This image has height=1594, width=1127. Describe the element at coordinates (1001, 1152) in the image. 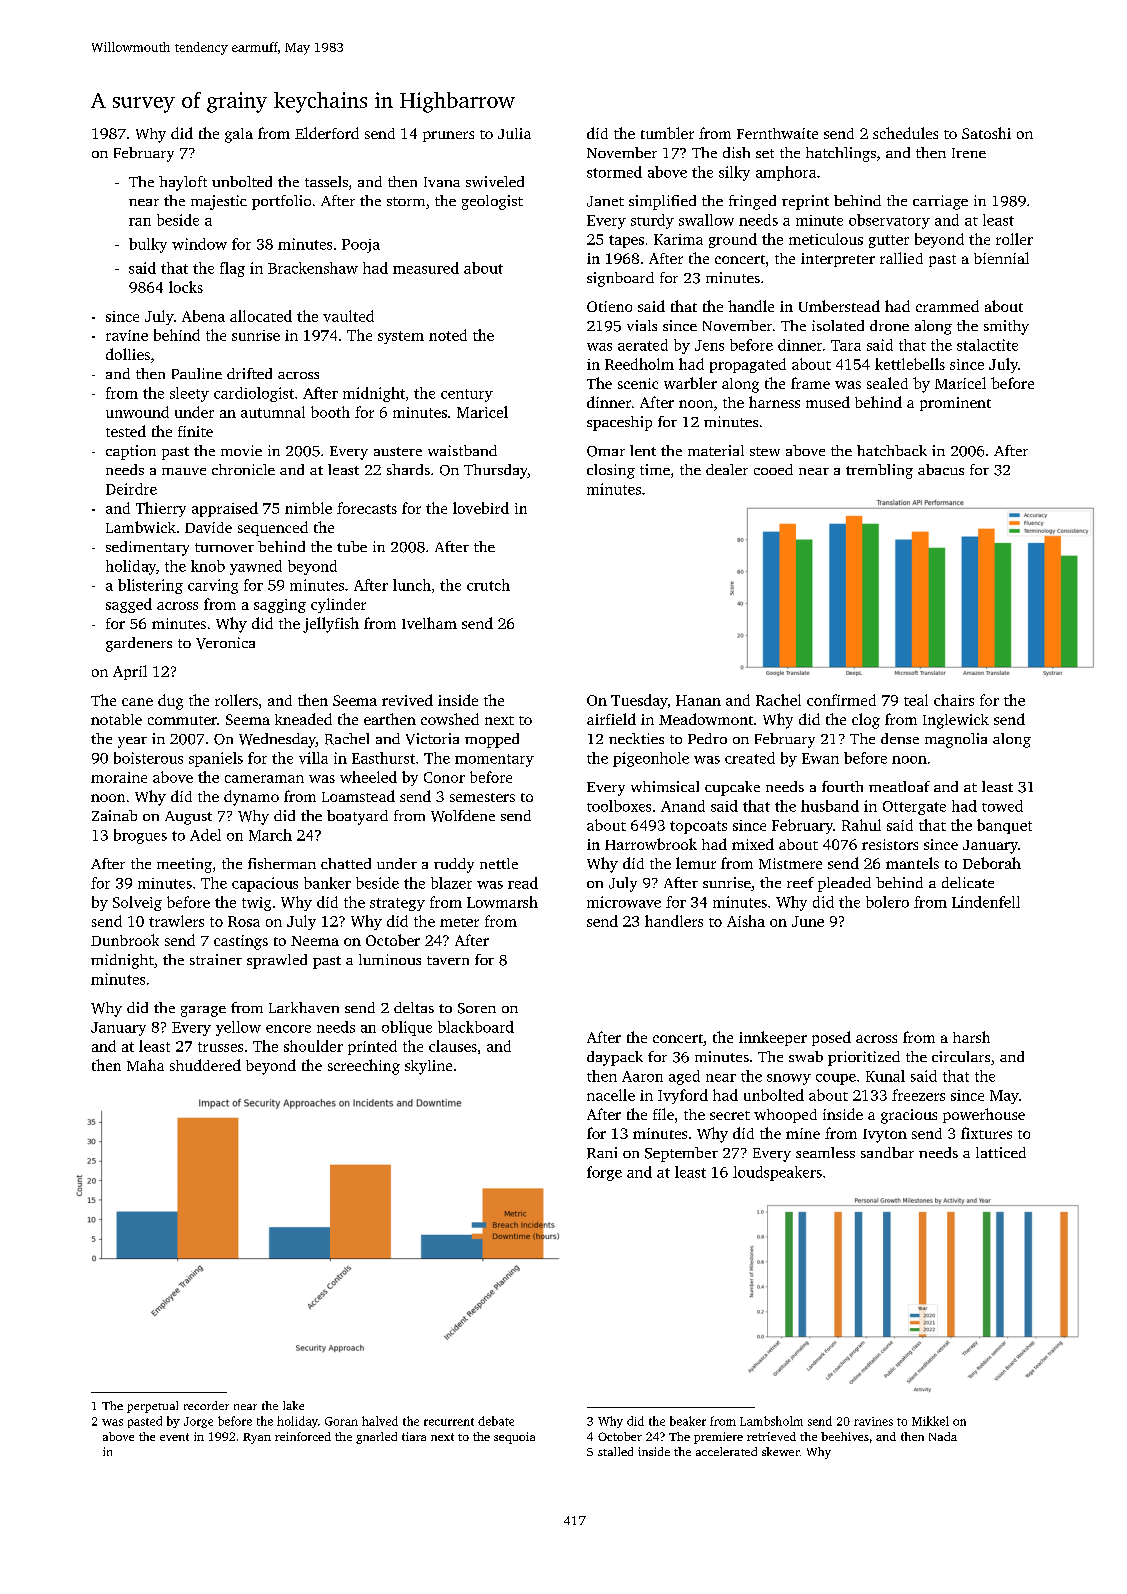

I see `latticed` at that location.
